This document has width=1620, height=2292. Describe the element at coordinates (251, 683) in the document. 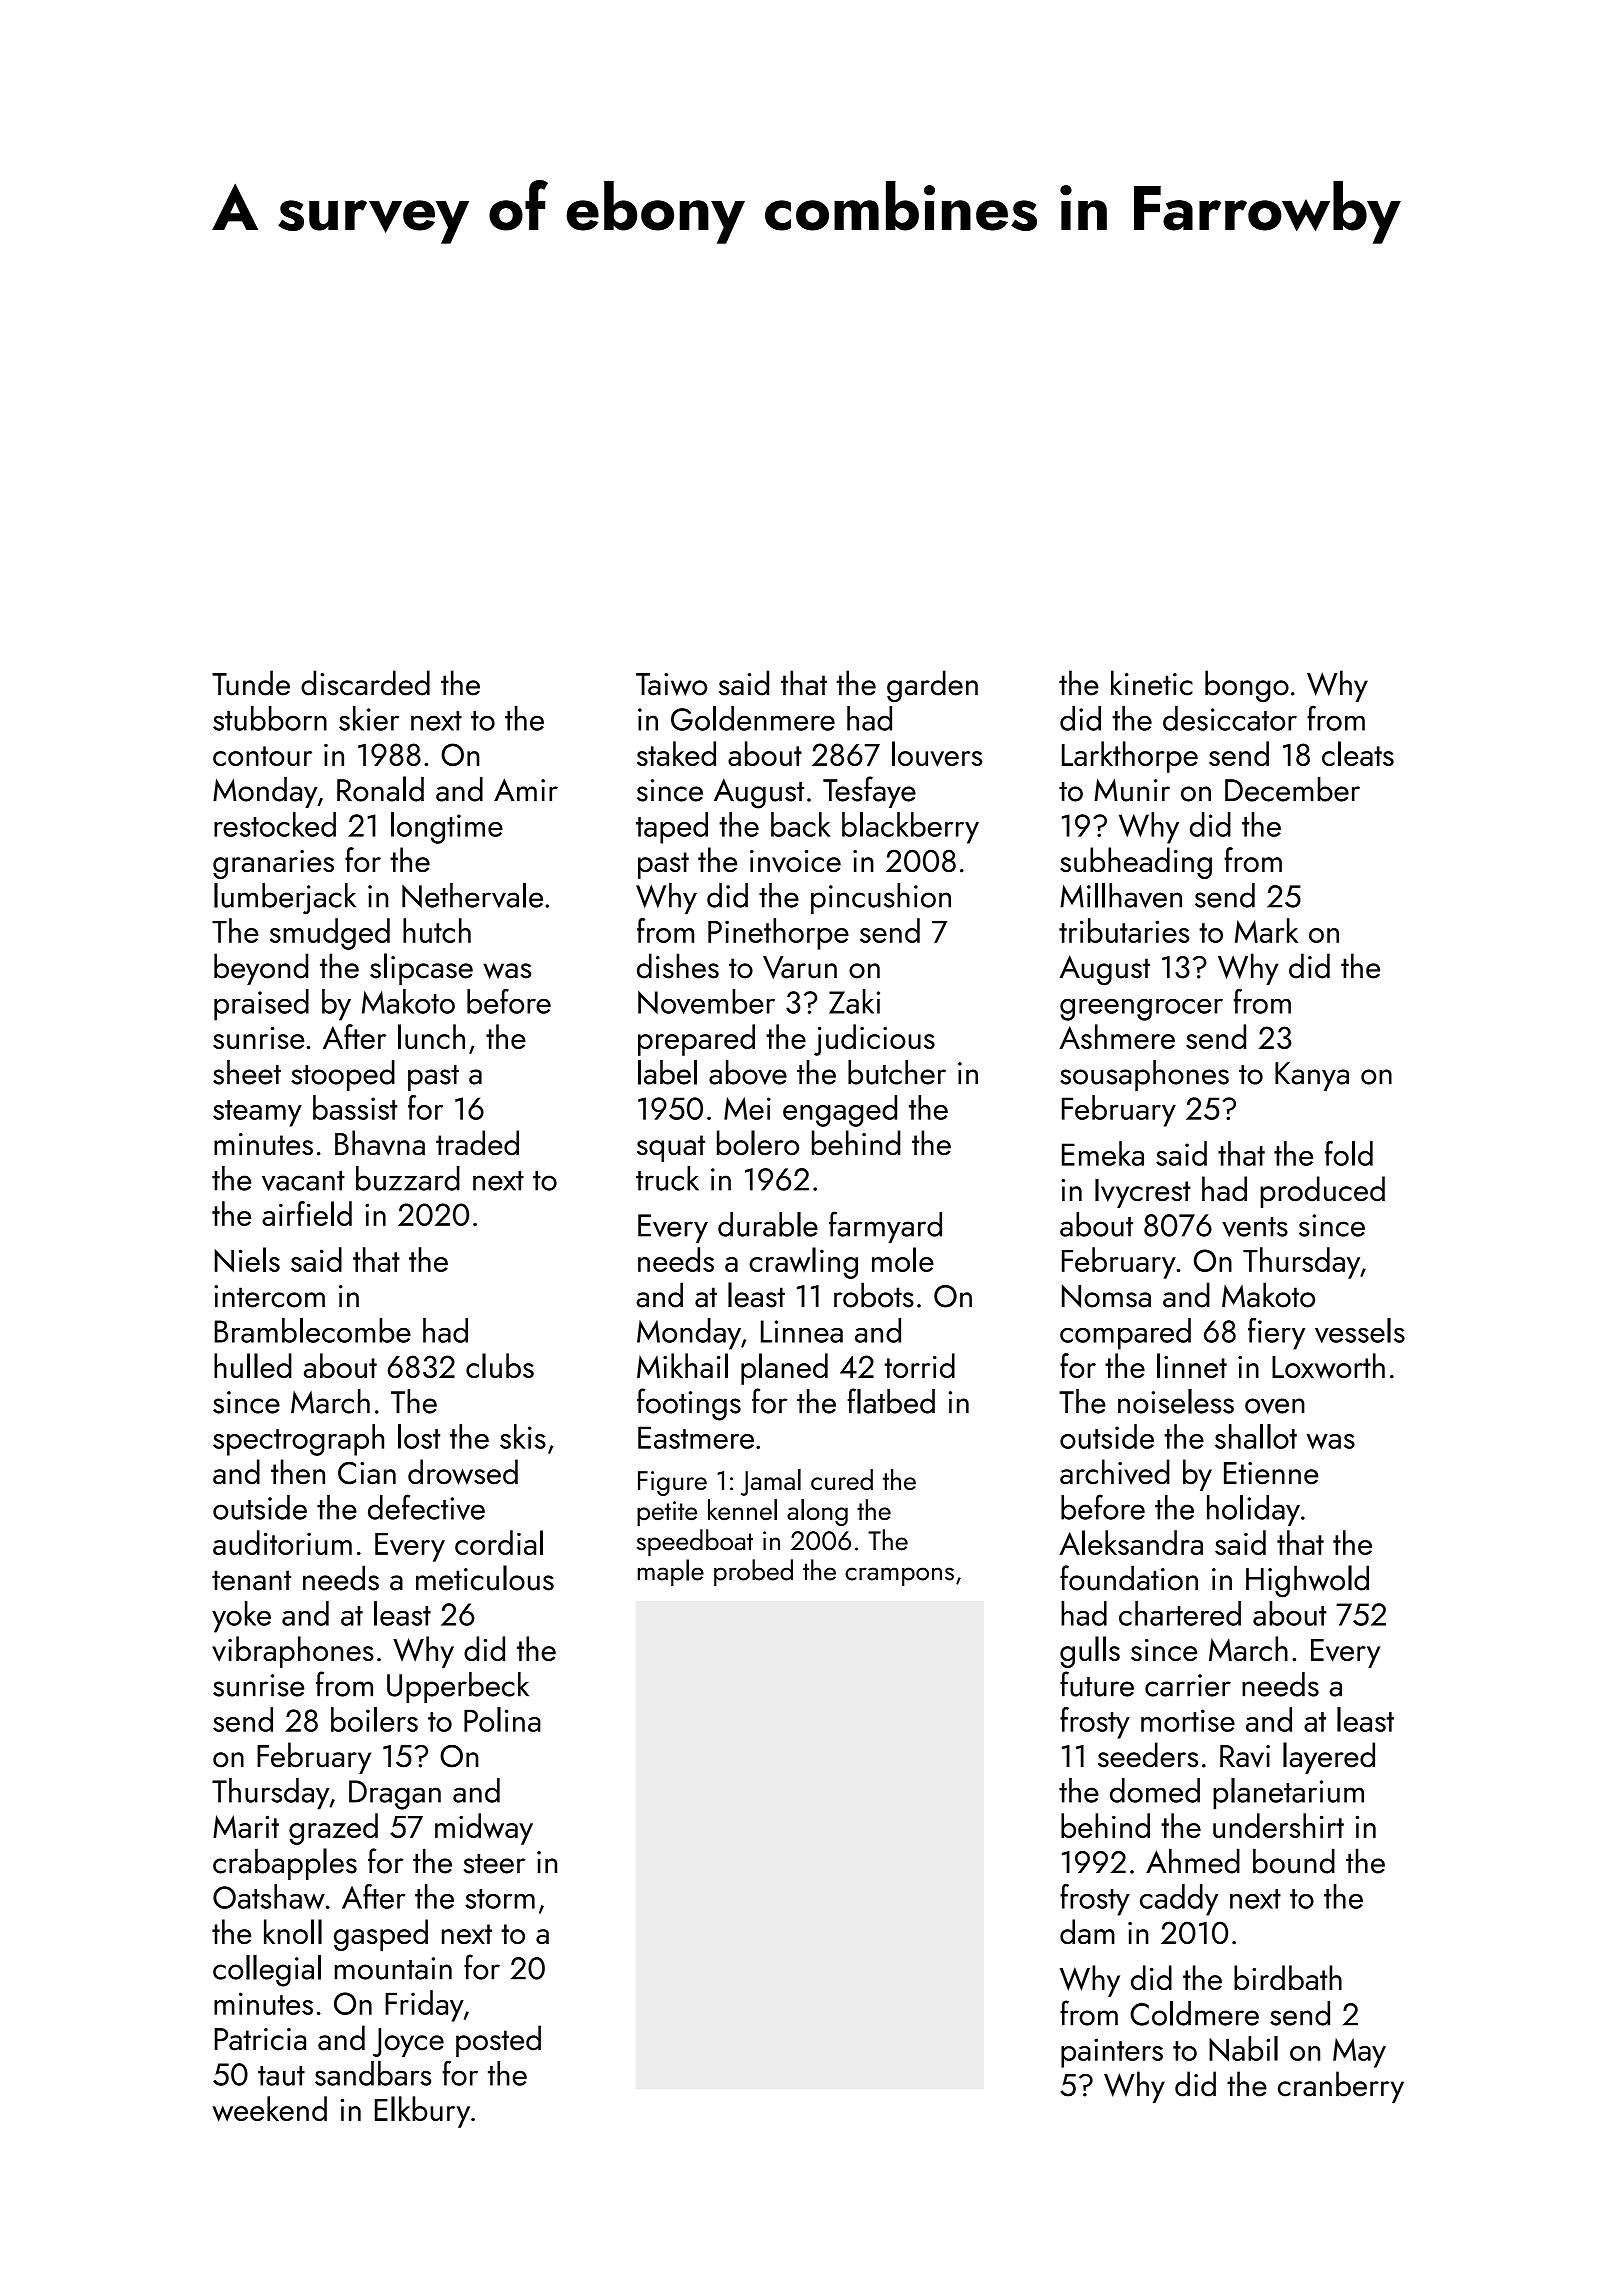

I see `Tunde` at that location.
